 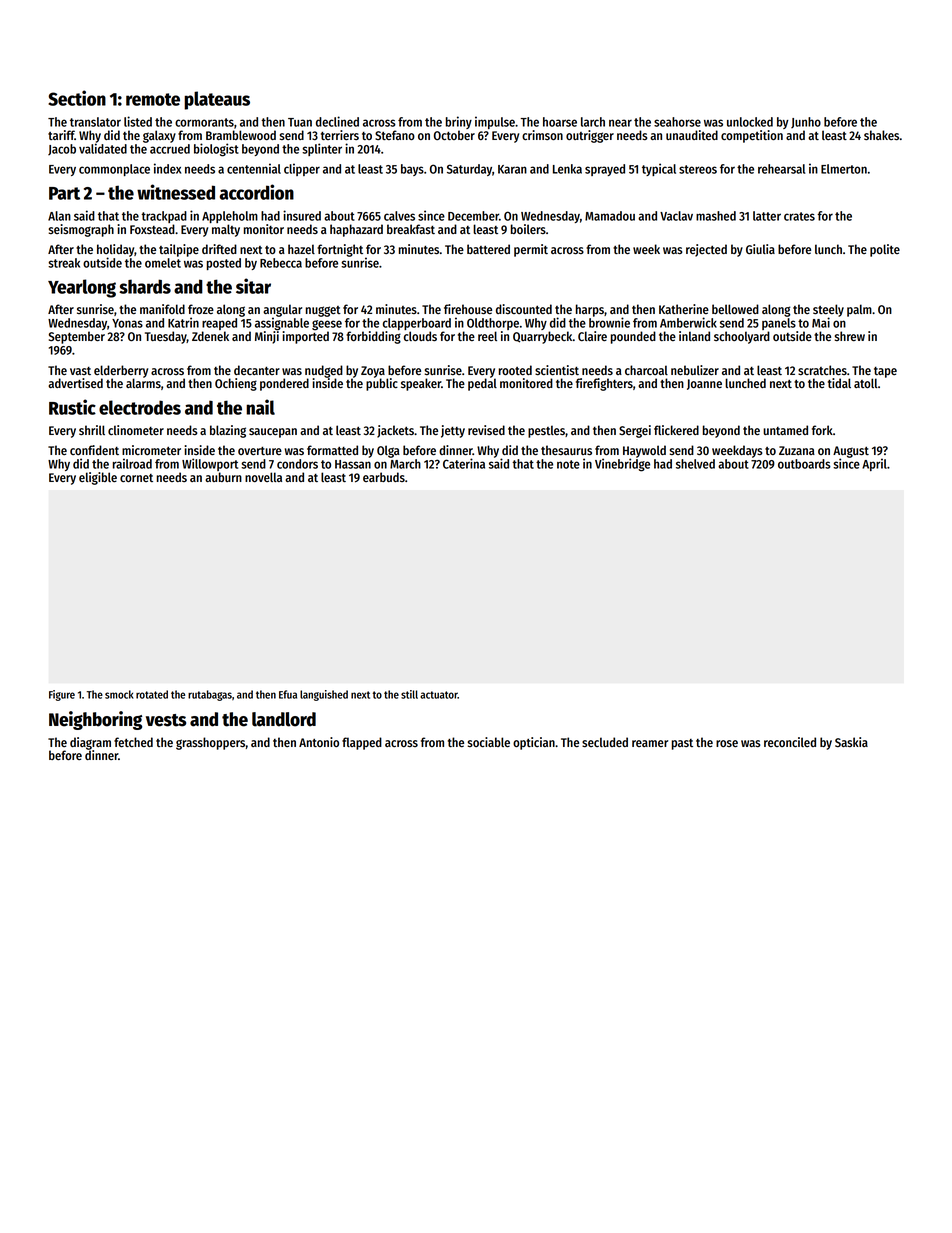 I want to click on October, so click(x=454, y=135).
